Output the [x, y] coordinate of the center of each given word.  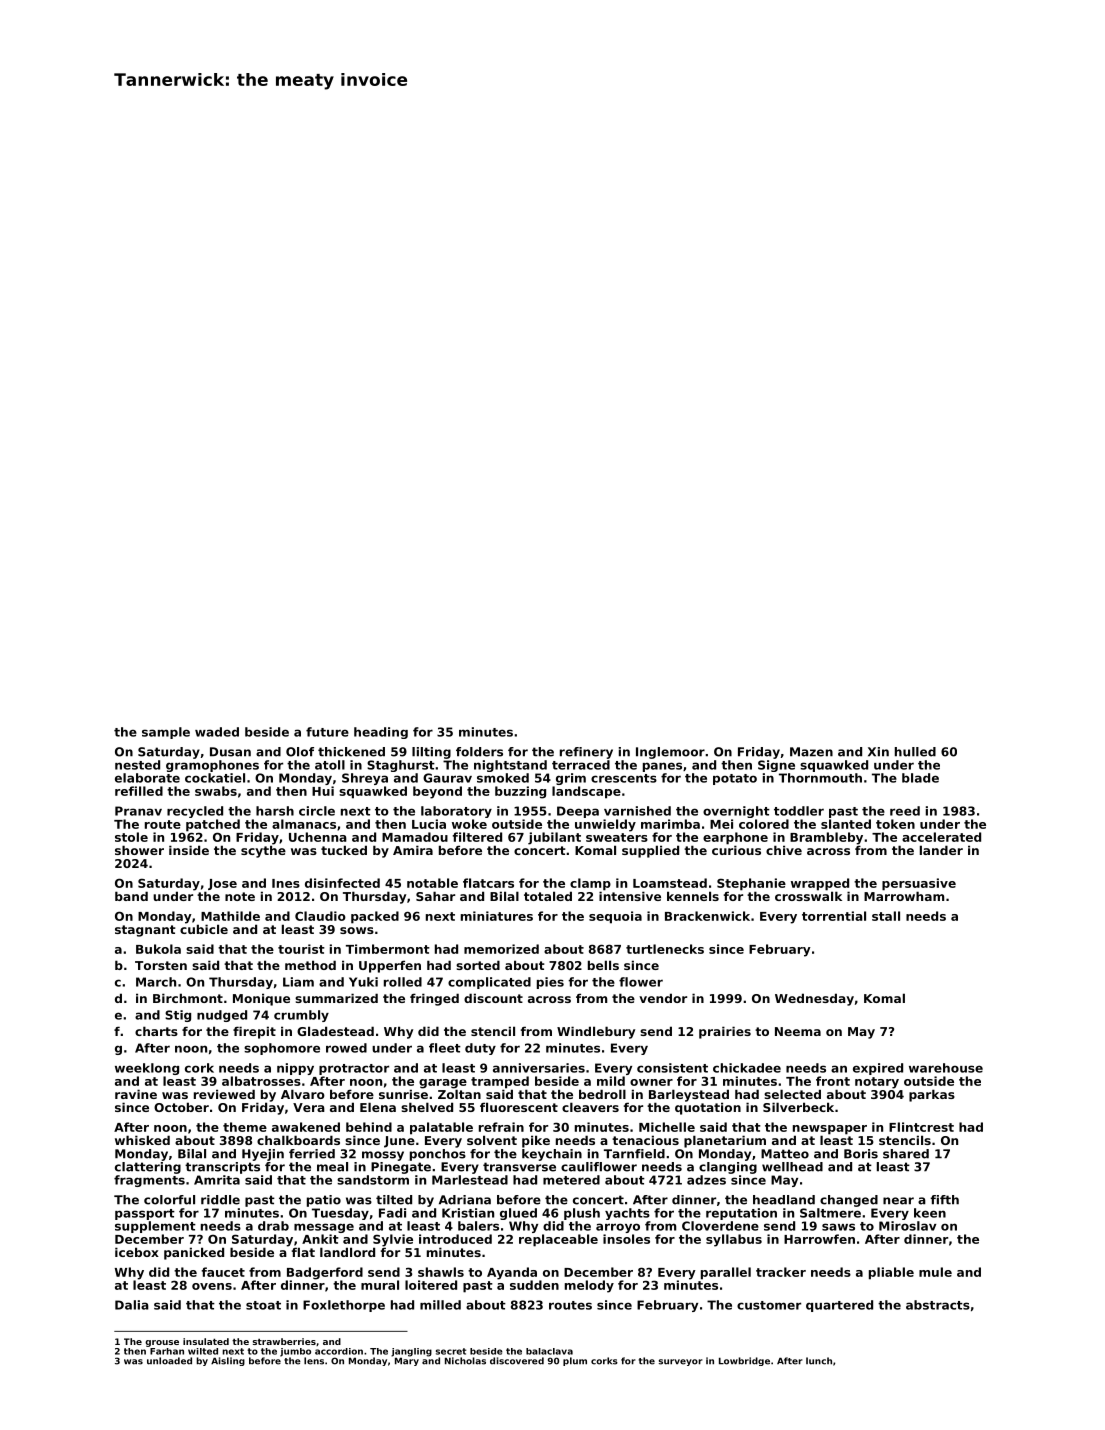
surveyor [681, 1362]
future [327, 732]
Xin [878, 752]
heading [381, 733]
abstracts [938, 1305]
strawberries [284, 1341]
